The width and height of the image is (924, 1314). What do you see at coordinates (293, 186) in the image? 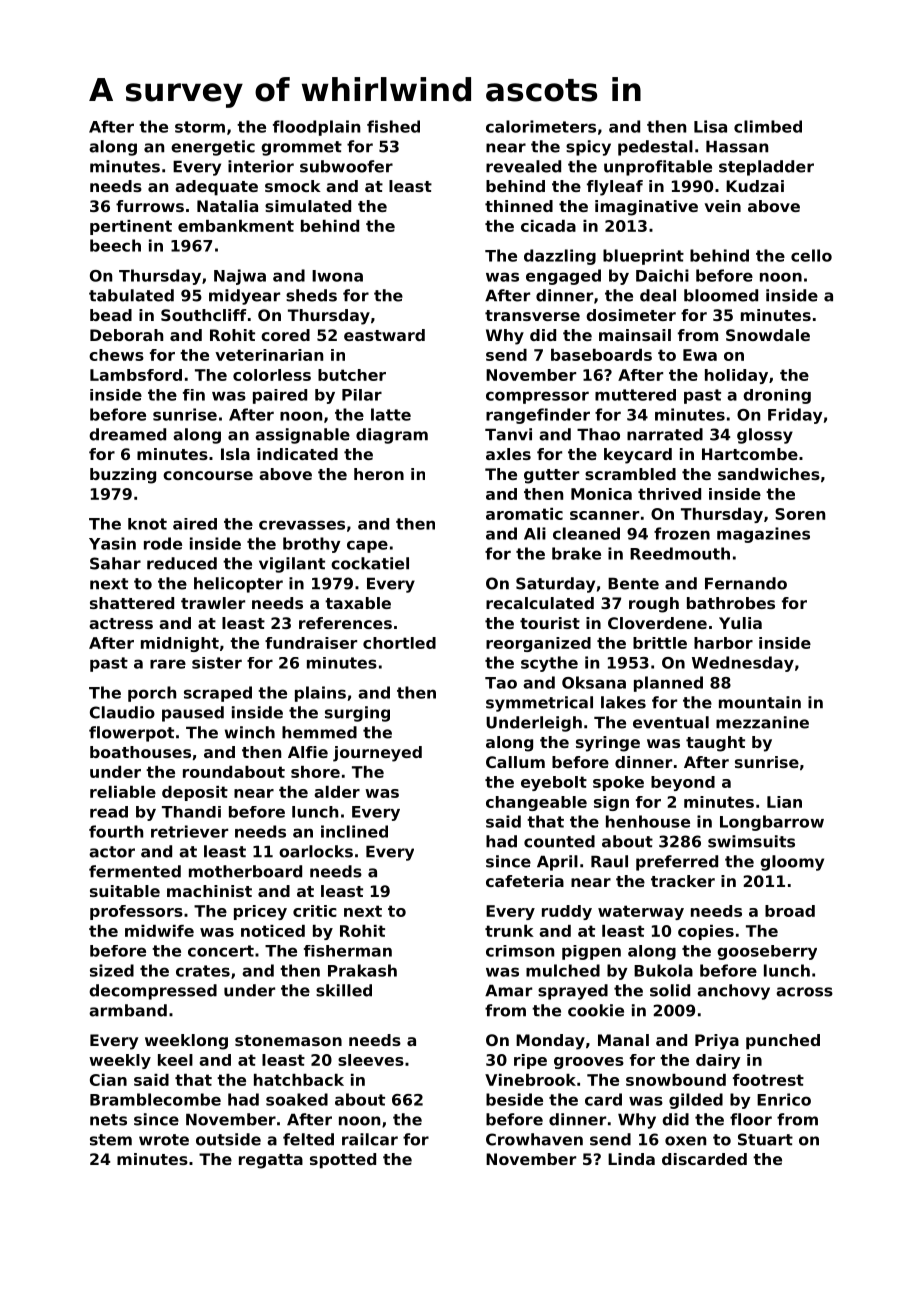
I see `smock` at bounding box center [293, 186].
